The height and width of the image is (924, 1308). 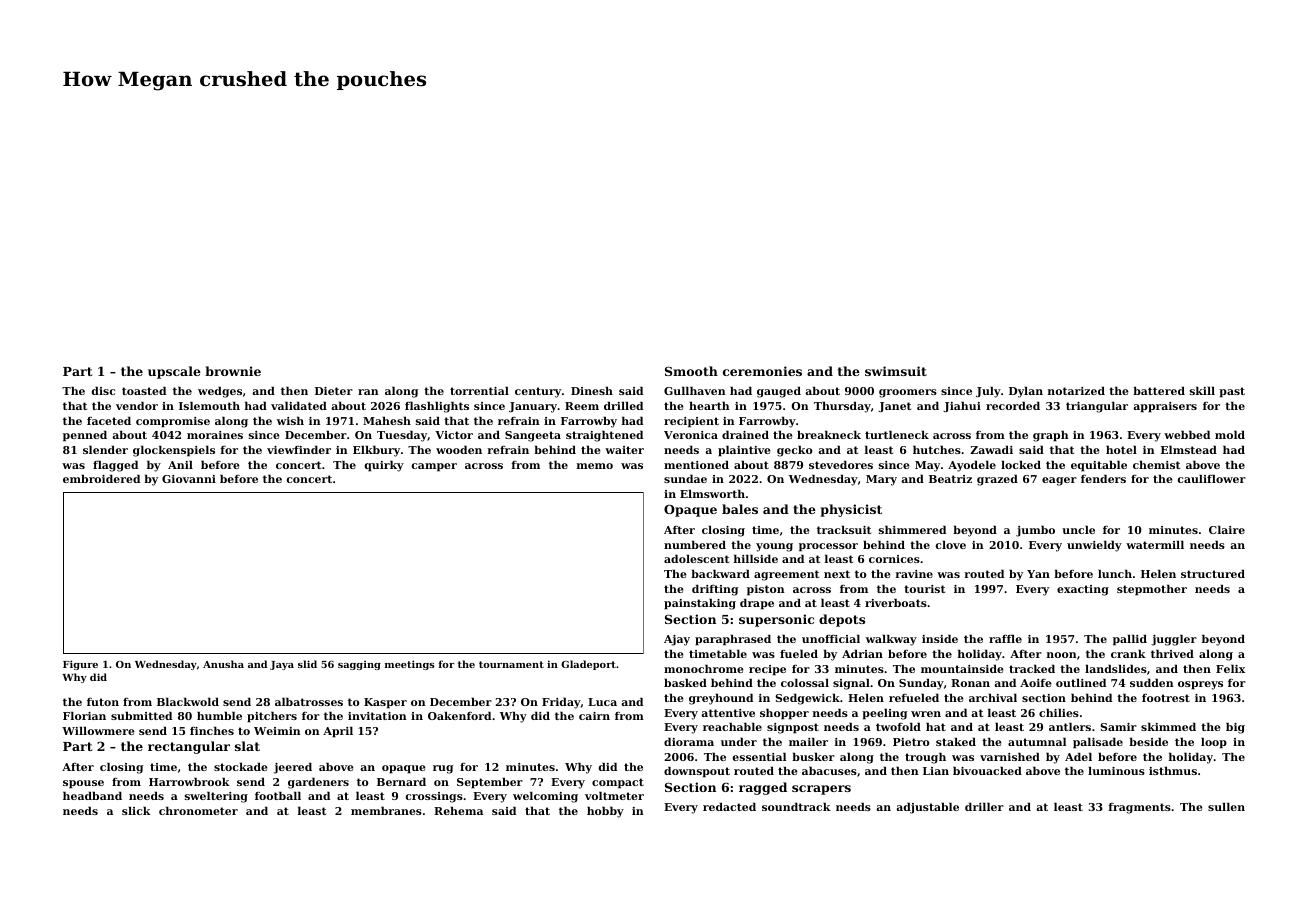 What do you see at coordinates (359, 665) in the image?
I see `sagging` at bounding box center [359, 665].
